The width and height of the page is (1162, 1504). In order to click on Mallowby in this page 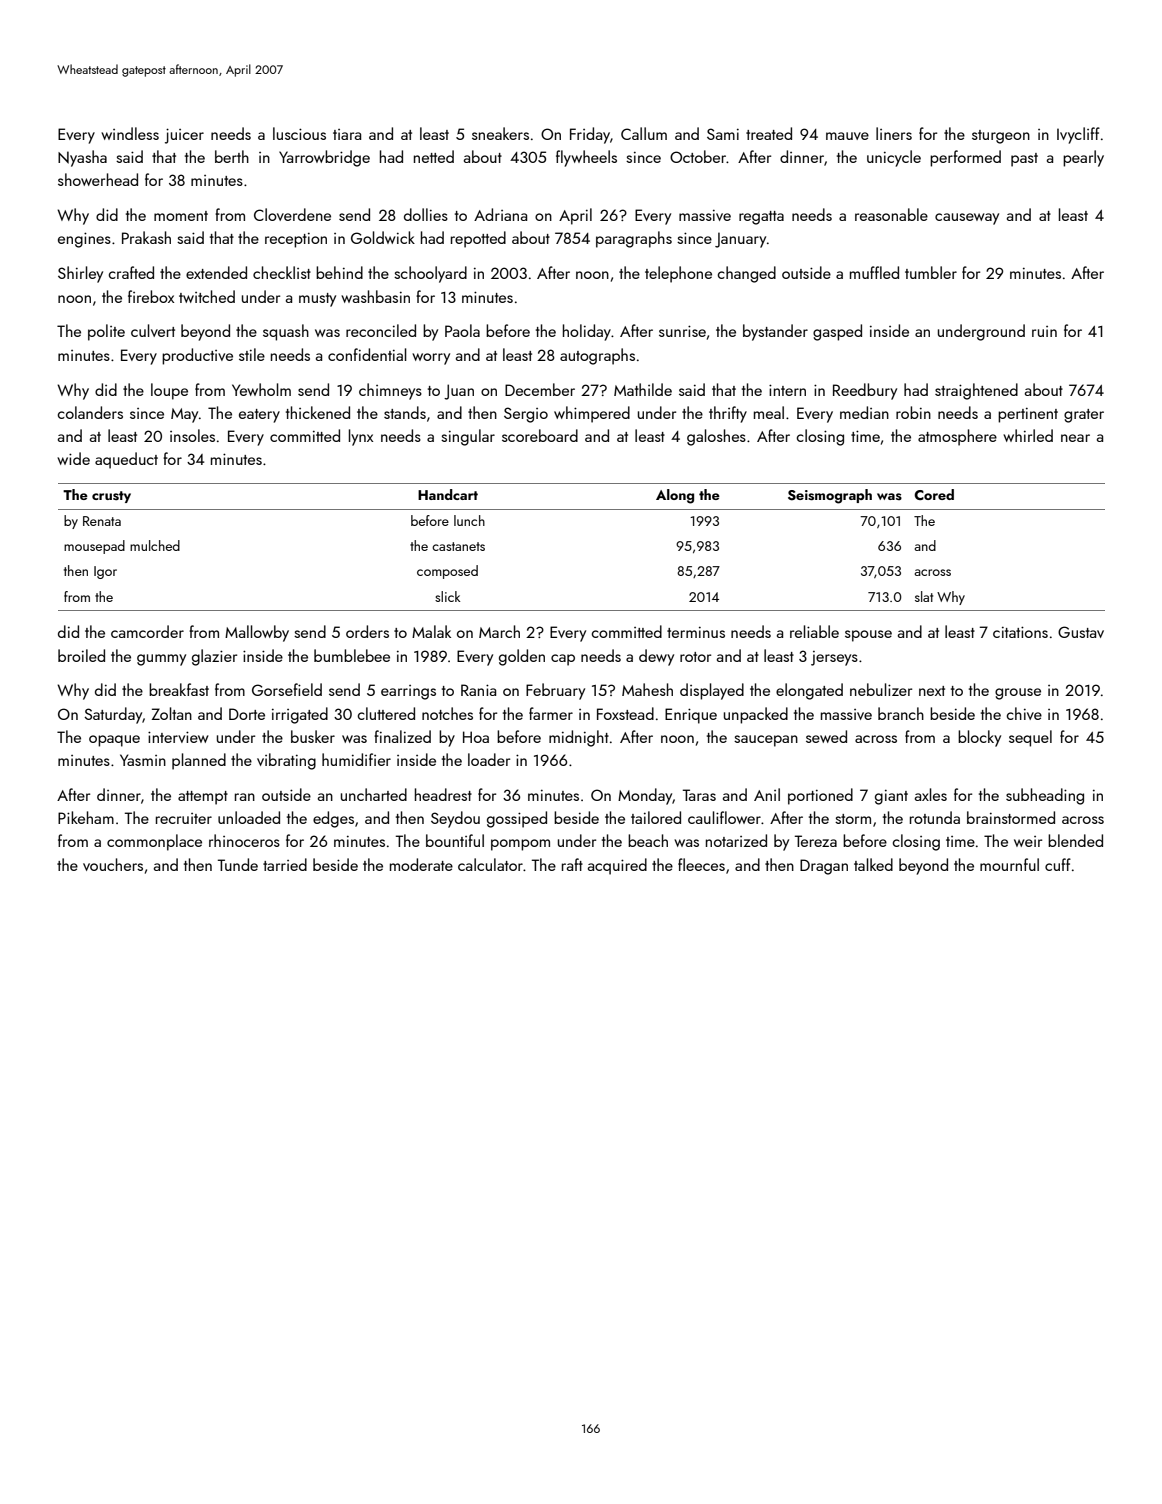, I will do `click(257, 633)`.
